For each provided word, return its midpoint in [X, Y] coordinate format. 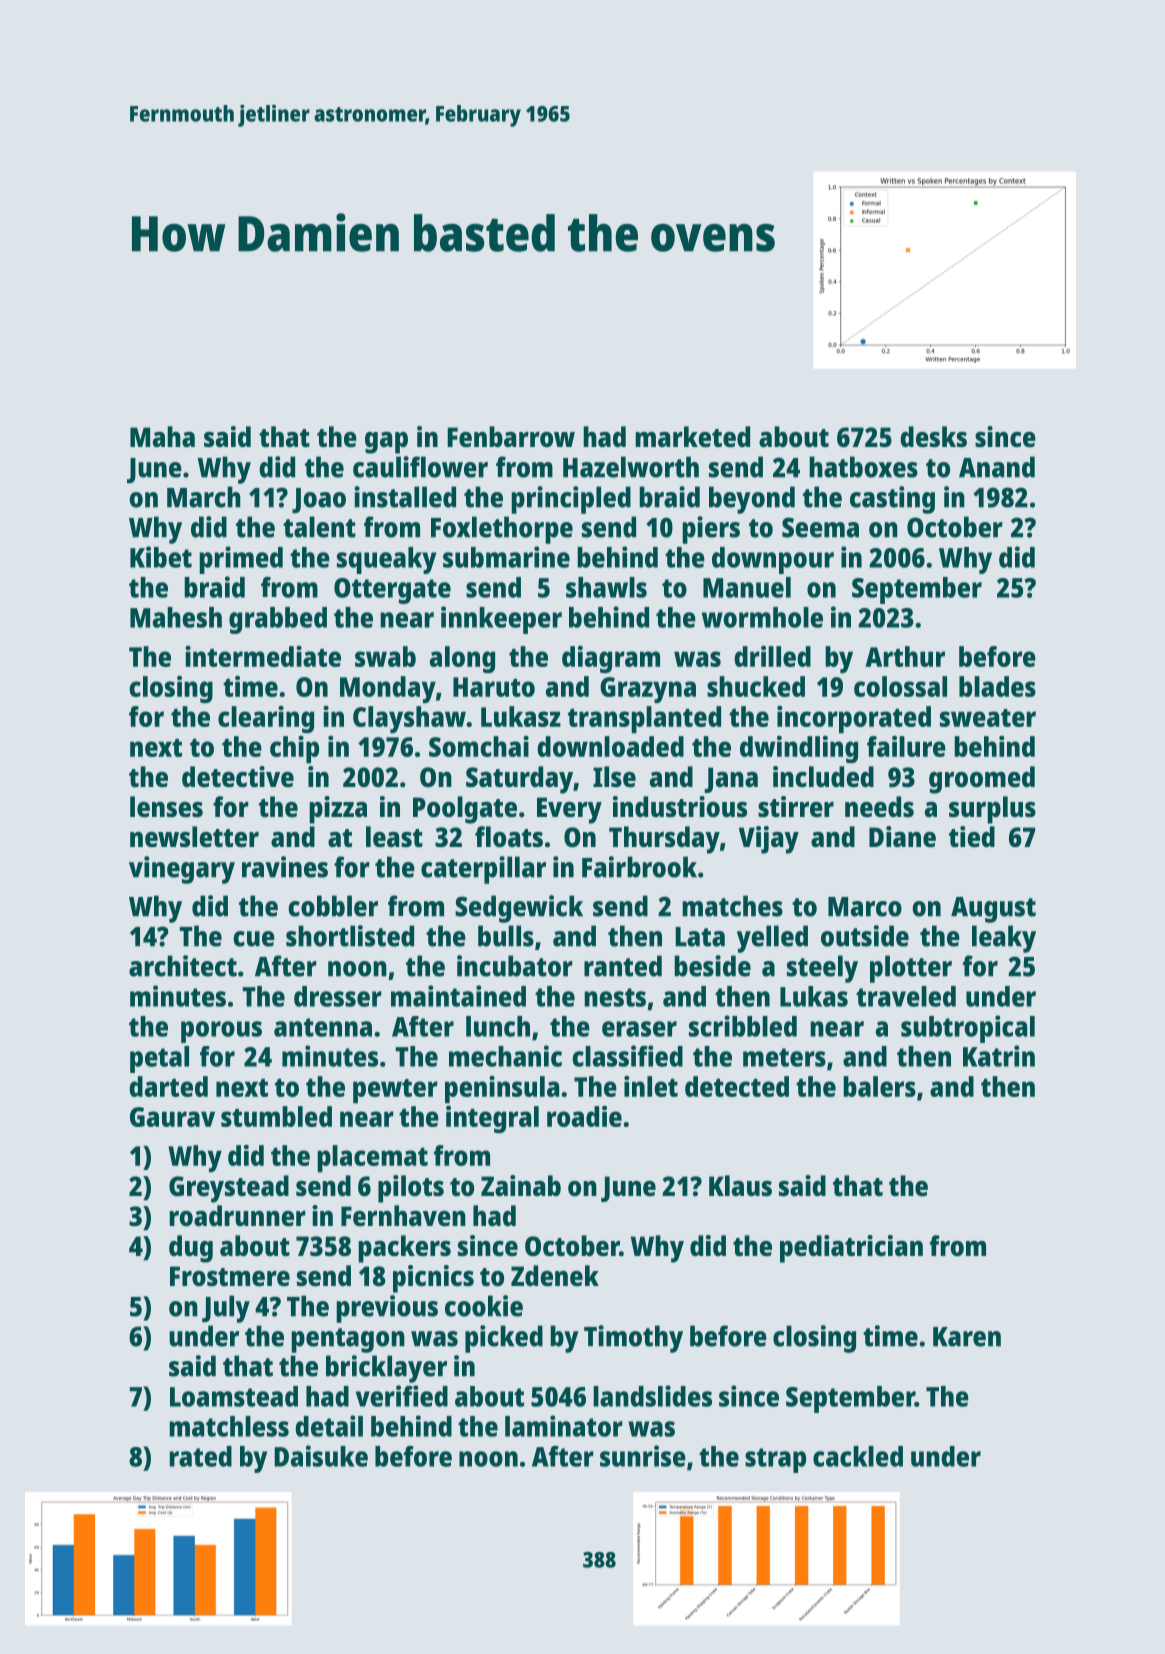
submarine [506, 557]
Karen [967, 1337]
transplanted [644, 720]
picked [504, 1339]
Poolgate [465, 810]
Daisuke [321, 1456]
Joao [319, 501]
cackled [858, 1456]
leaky [1004, 939]
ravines [285, 867]
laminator [564, 1426]
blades [997, 686]
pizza [338, 810]
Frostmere [230, 1276]
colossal [900, 686]
